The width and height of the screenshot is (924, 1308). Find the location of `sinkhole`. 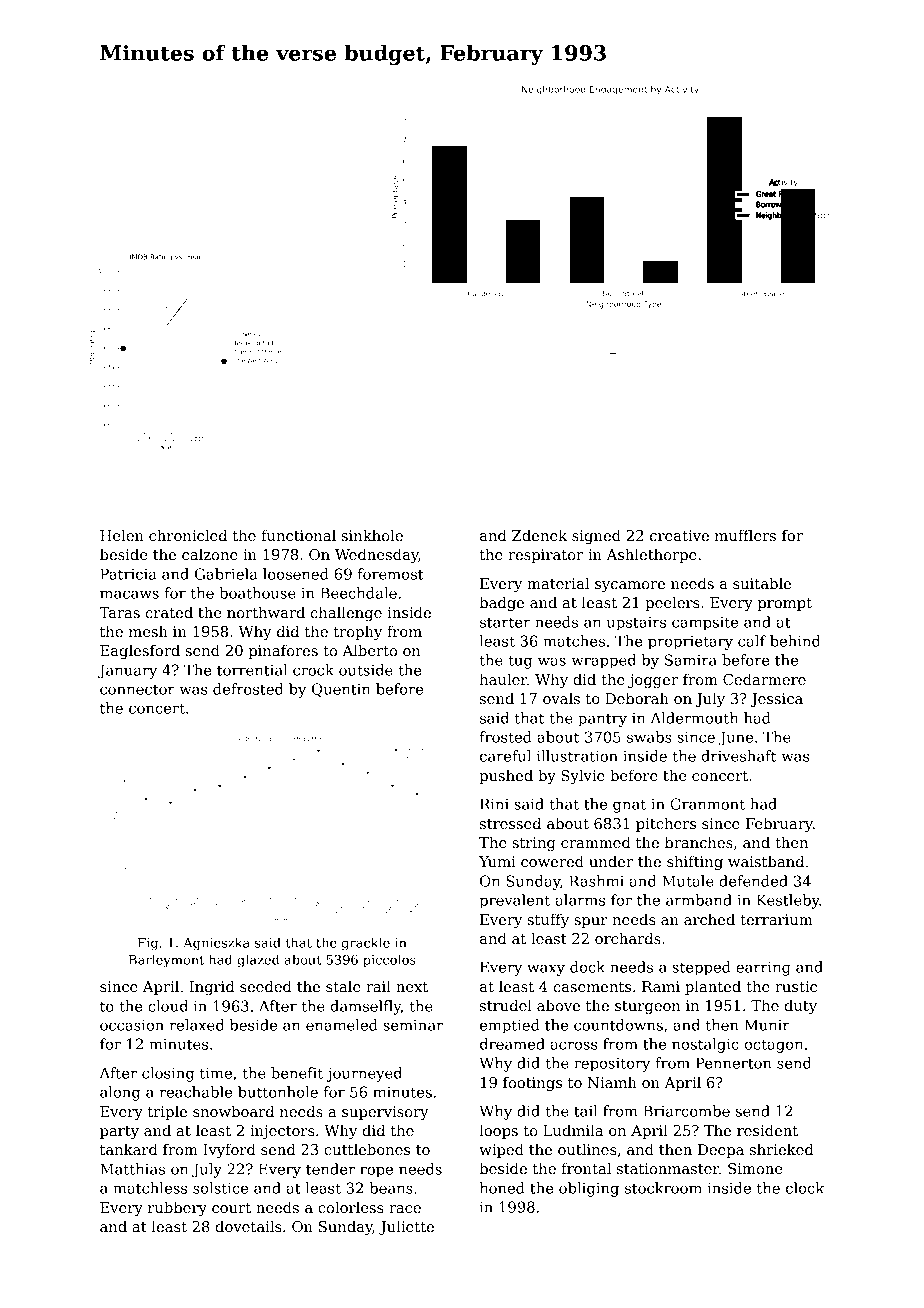

sinkhole is located at coordinates (372, 535).
